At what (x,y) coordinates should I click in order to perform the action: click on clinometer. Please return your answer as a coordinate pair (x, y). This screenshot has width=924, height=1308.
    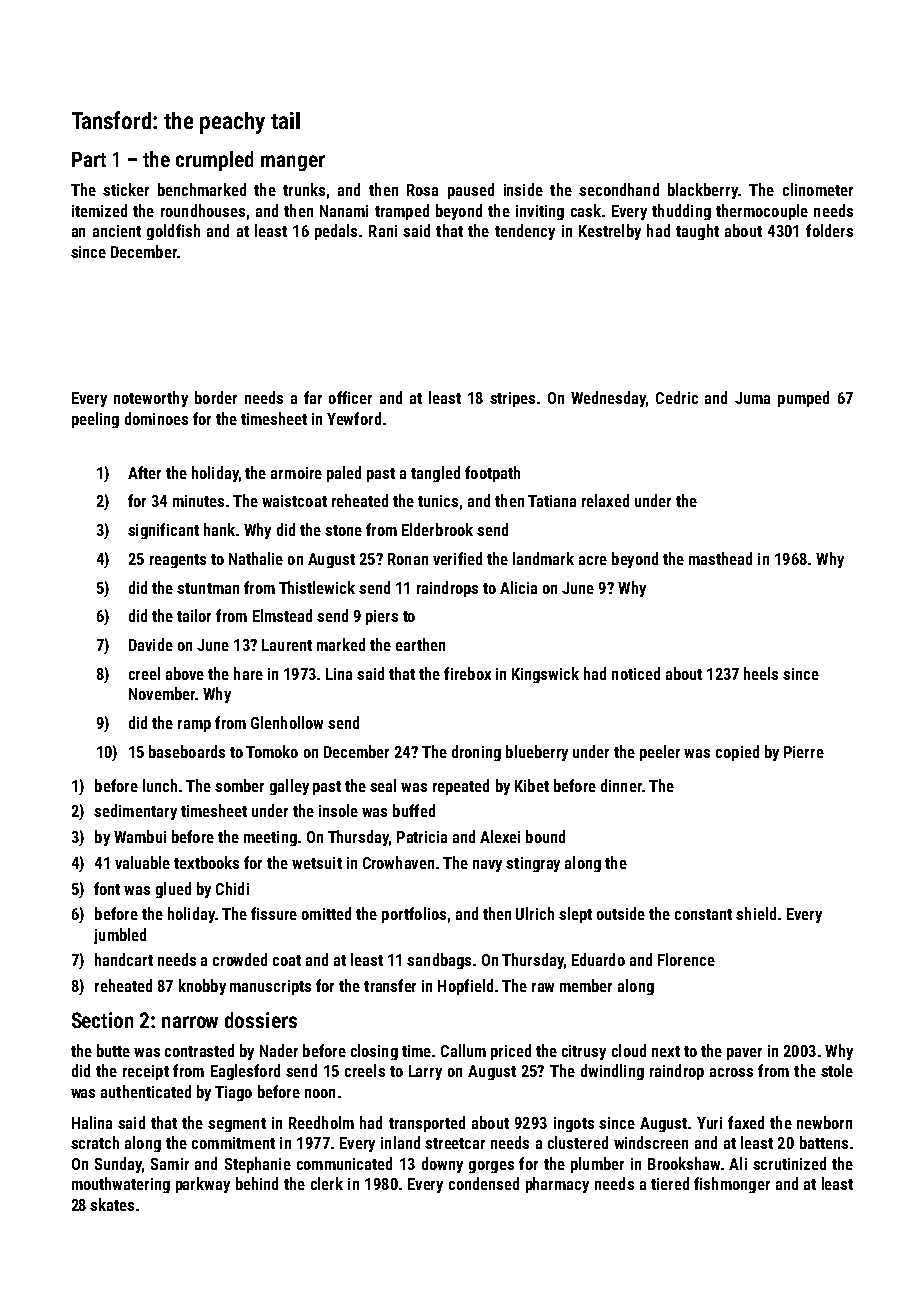
    Looking at the image, I should click on (818, 189).
